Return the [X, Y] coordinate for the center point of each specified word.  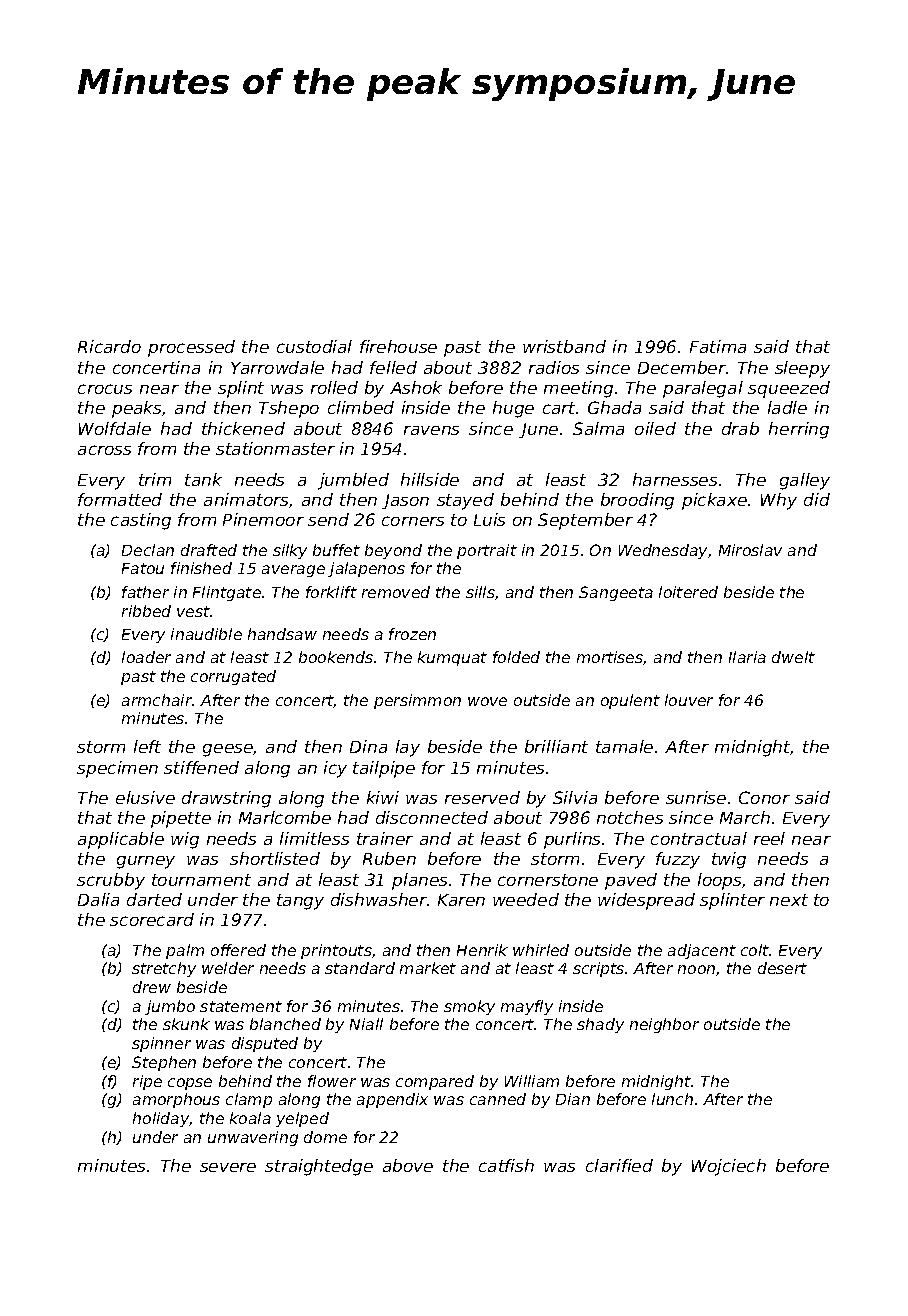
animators [246, 499]
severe [228, 1167]
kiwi [383, 797]
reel [769, 838]
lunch [672, 1099]
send [328, 519]
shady [600, 1025]
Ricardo [109, 346]
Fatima [718, 346]
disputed [265, 1044]
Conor [764, 797]
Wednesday [663, 551]
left [147, 746]
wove [487, 701]
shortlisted [275, 858]
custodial [314, 346]
